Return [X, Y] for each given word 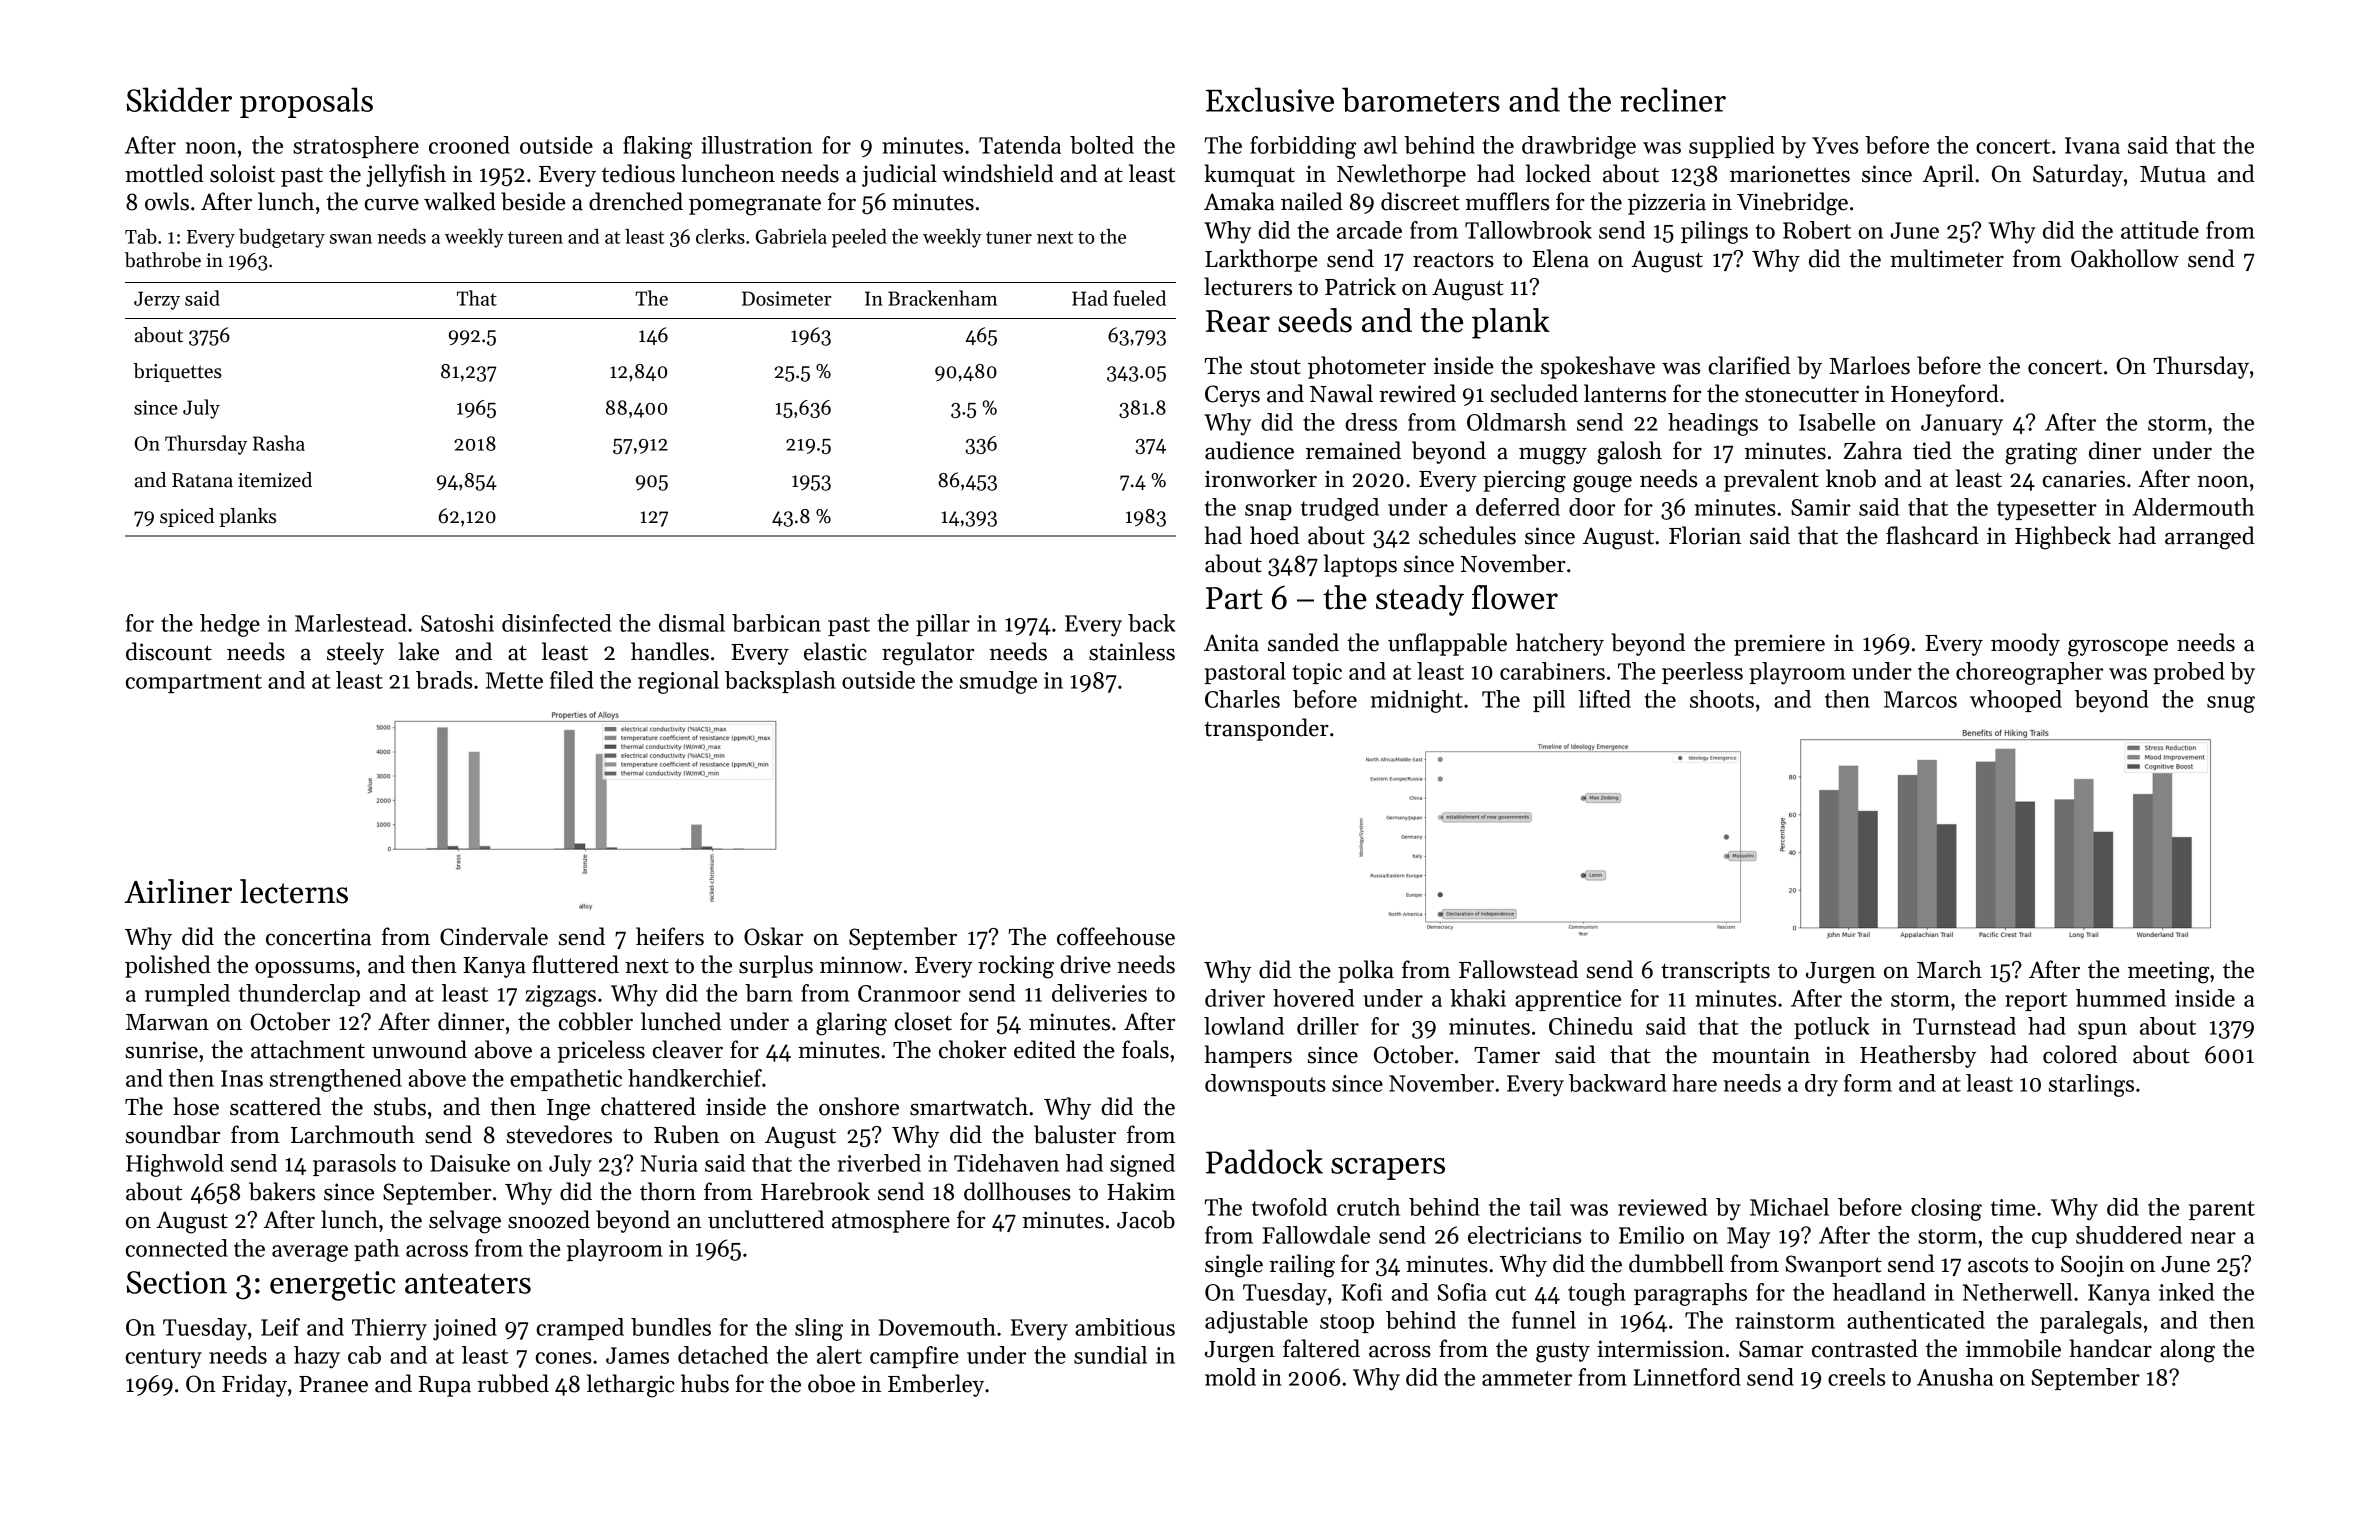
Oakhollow [2125, 258]
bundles [671, 1327]
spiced [187, 517]
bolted [1102, 145]
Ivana [2092, 145]
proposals [306, 102]
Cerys [1232, 396]
